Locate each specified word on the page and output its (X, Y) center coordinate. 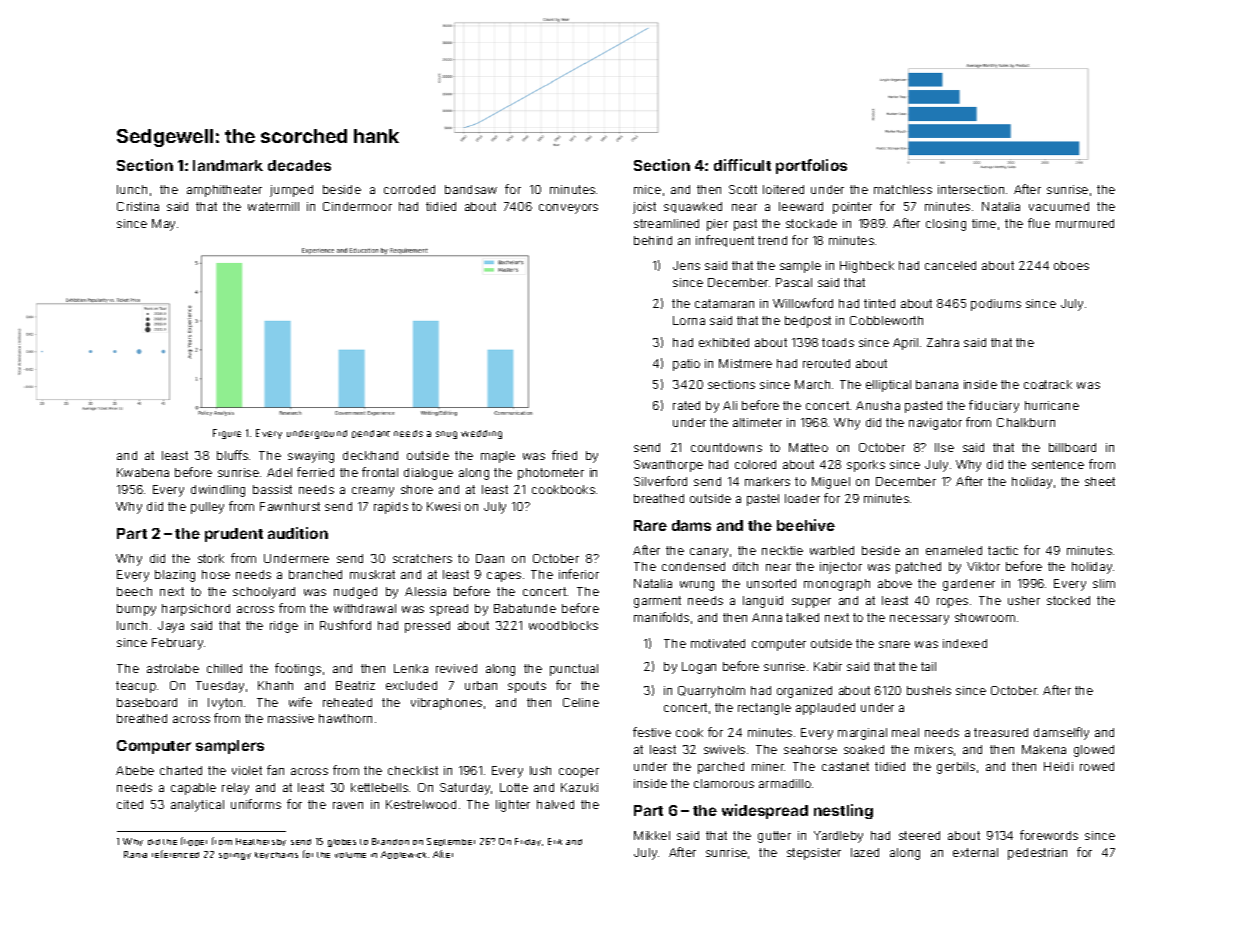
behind (653, 240)
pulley (207, 508)
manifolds (661, 617)
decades (299, 165)
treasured (1001, 732)
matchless (903, 189)
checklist (413, 770)
